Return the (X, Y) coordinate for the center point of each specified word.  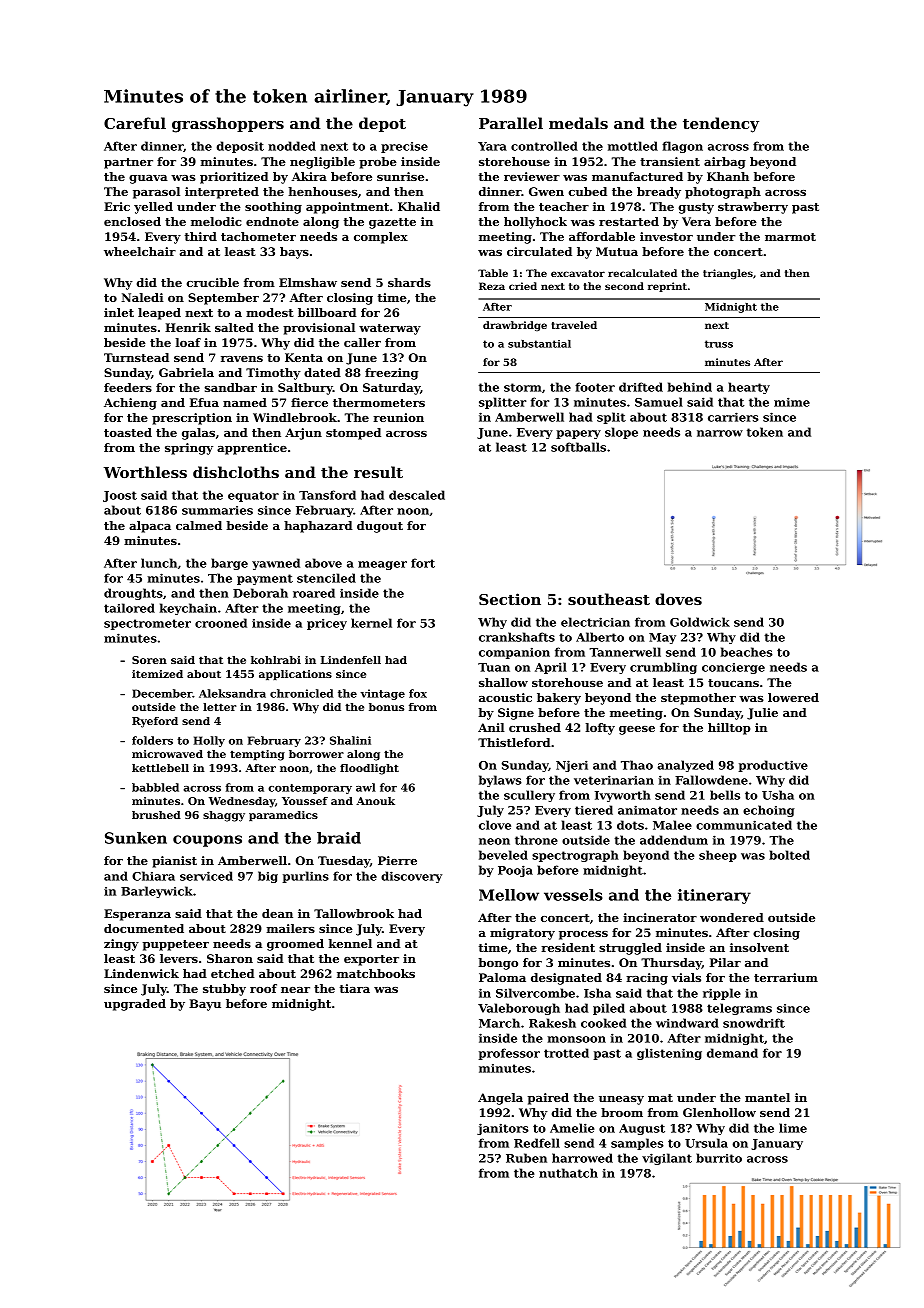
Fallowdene (711, 780)
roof (263, 988)
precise (404, 147)
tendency (721, 125)
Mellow (509, 895)
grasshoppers (228, 125)
